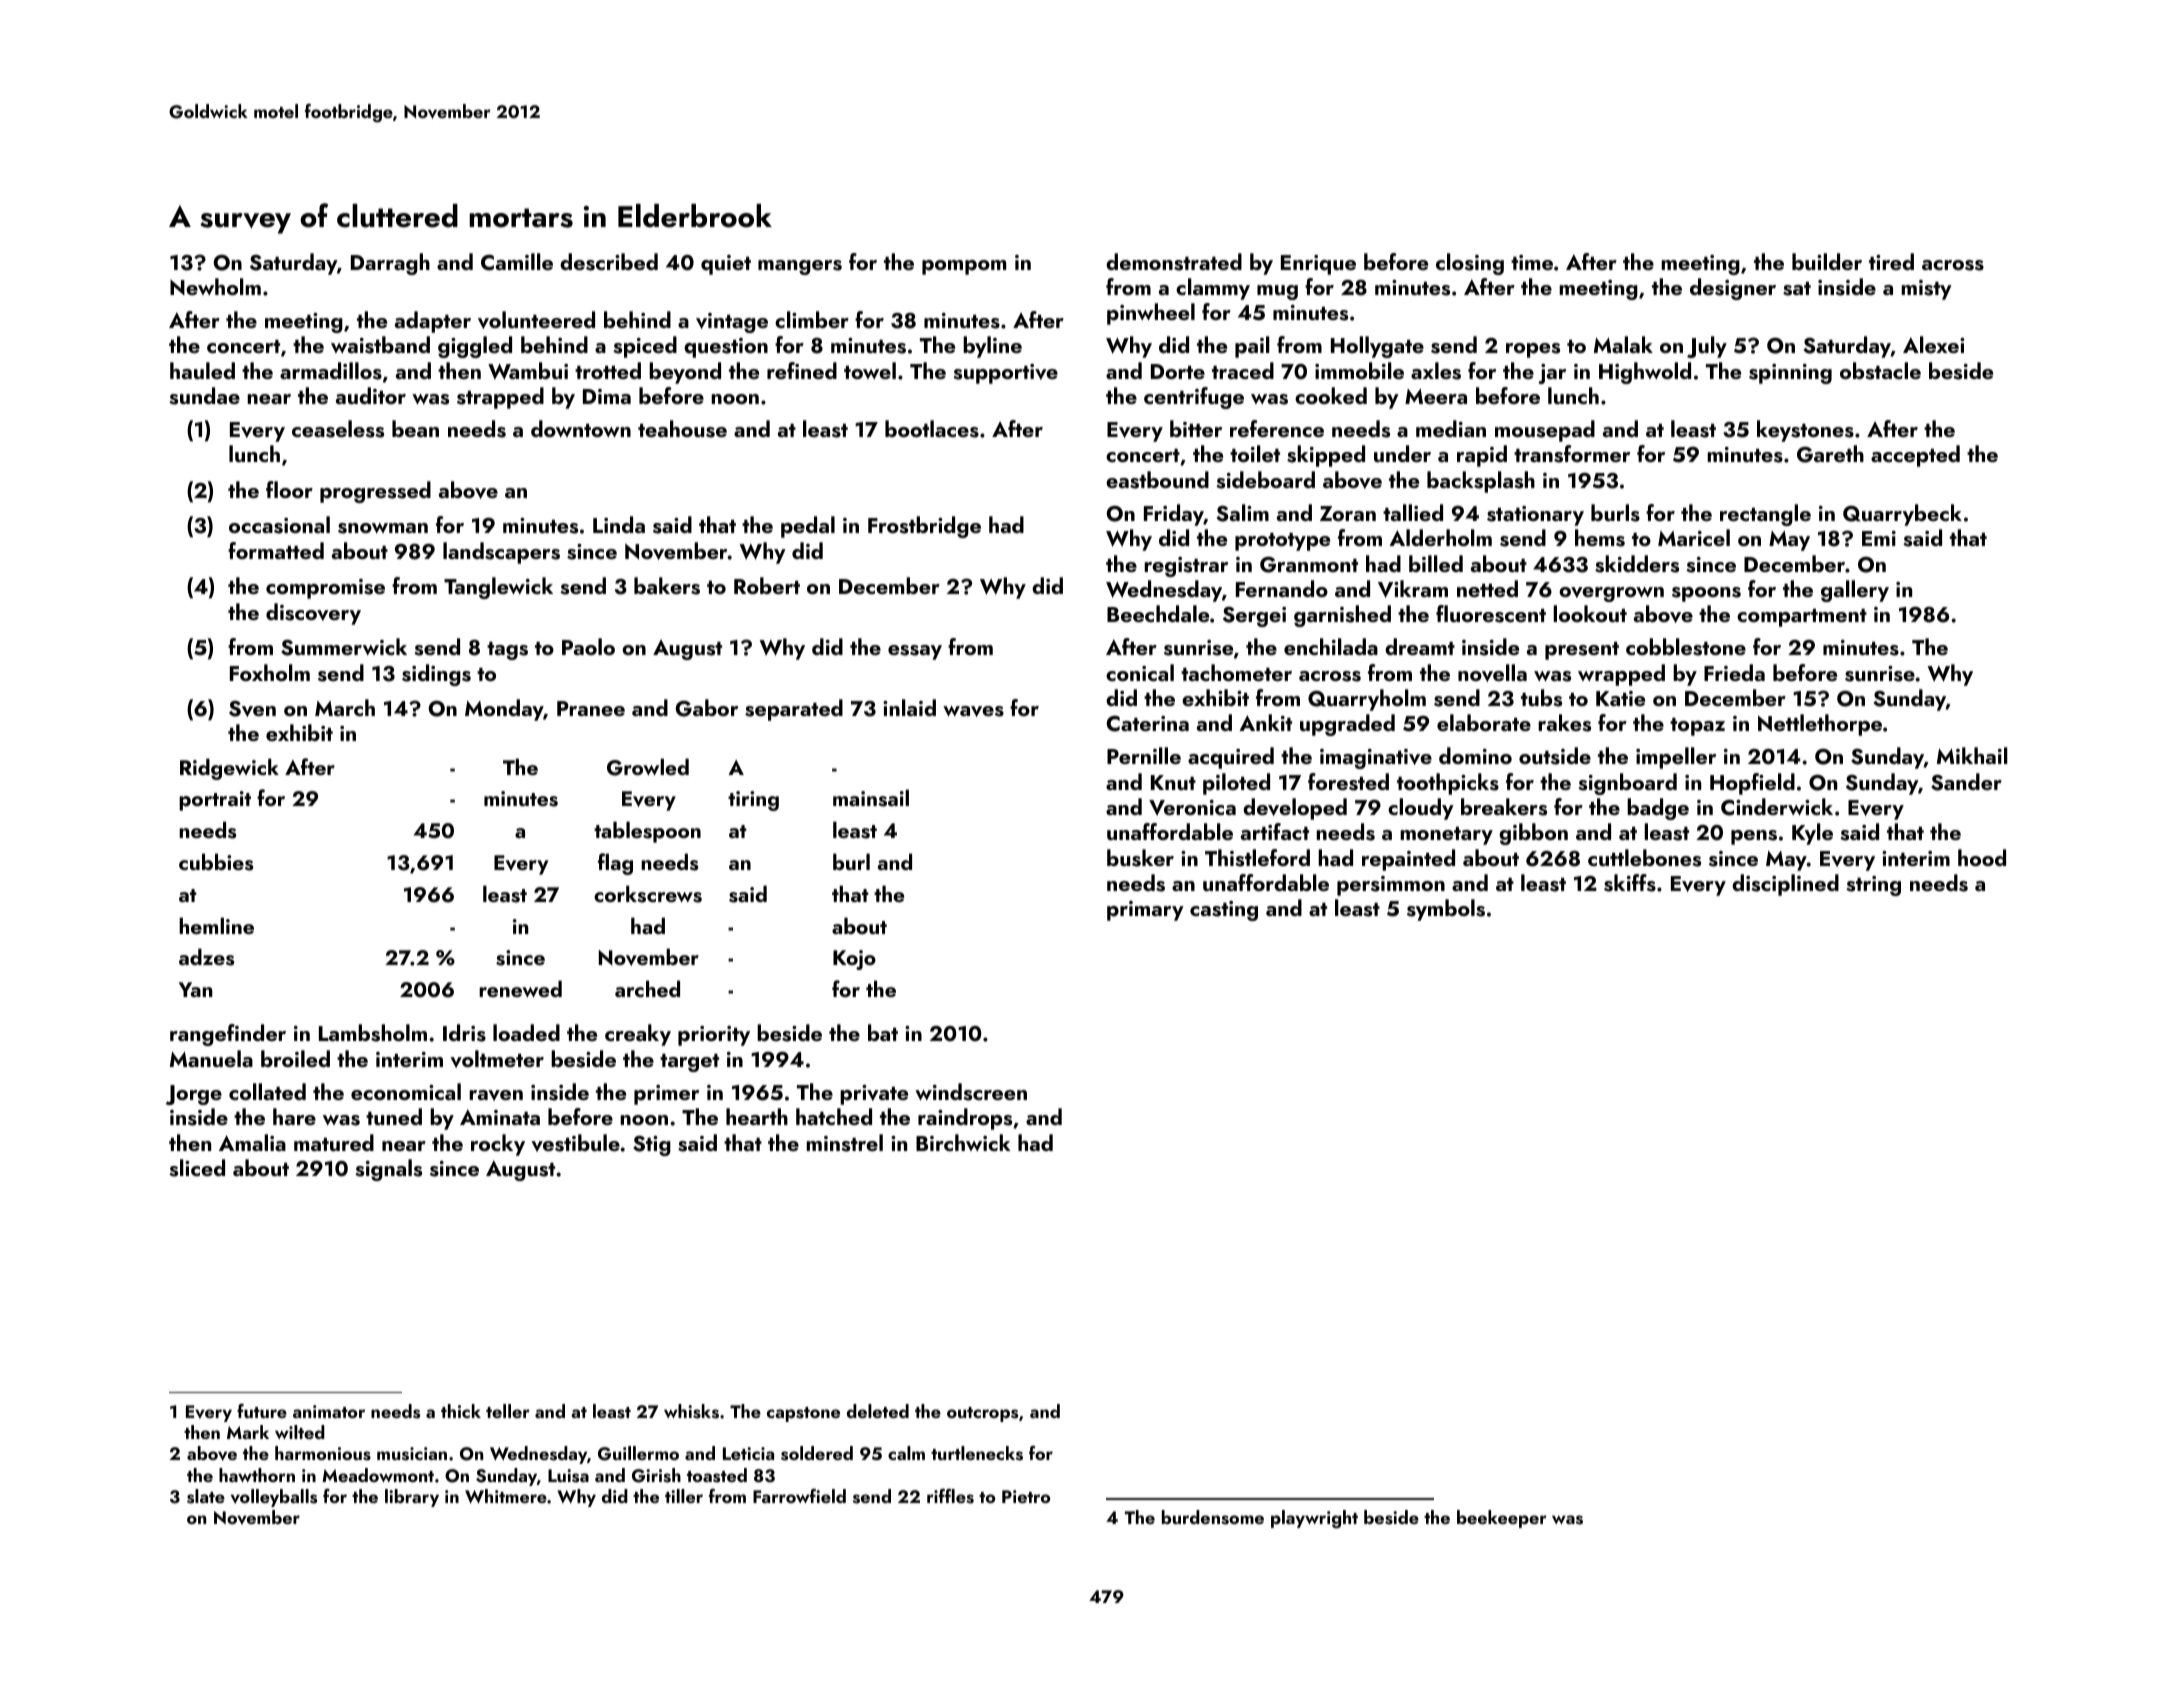  I want to click on signals, so click(388, 1170).
